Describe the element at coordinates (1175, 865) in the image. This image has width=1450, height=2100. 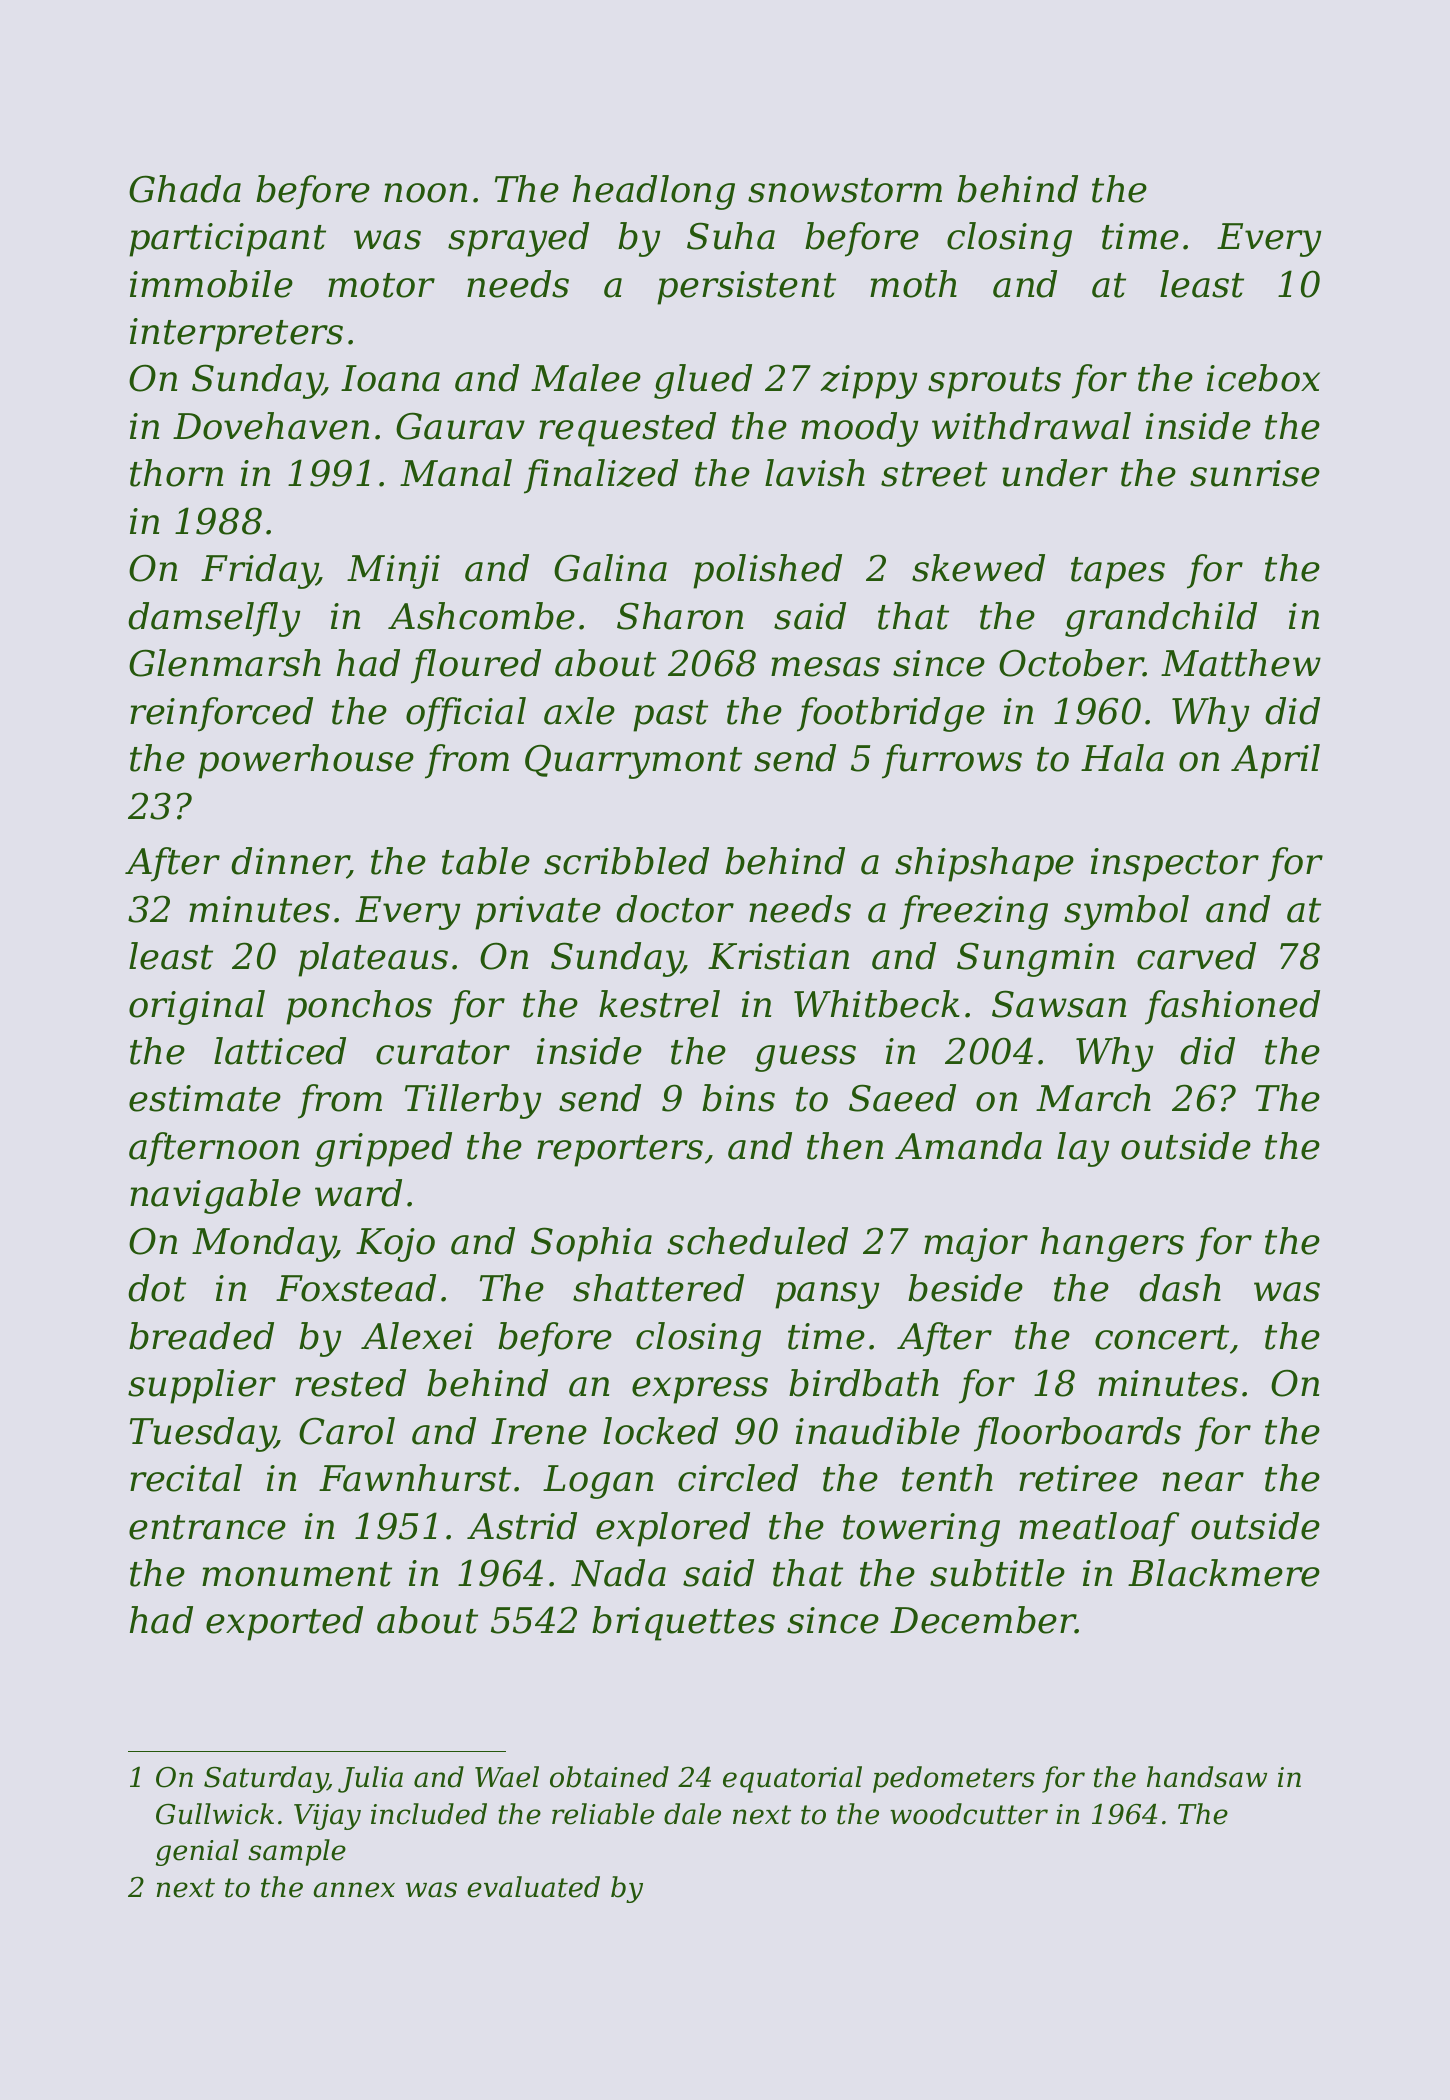
I see `inspector` at that location.
